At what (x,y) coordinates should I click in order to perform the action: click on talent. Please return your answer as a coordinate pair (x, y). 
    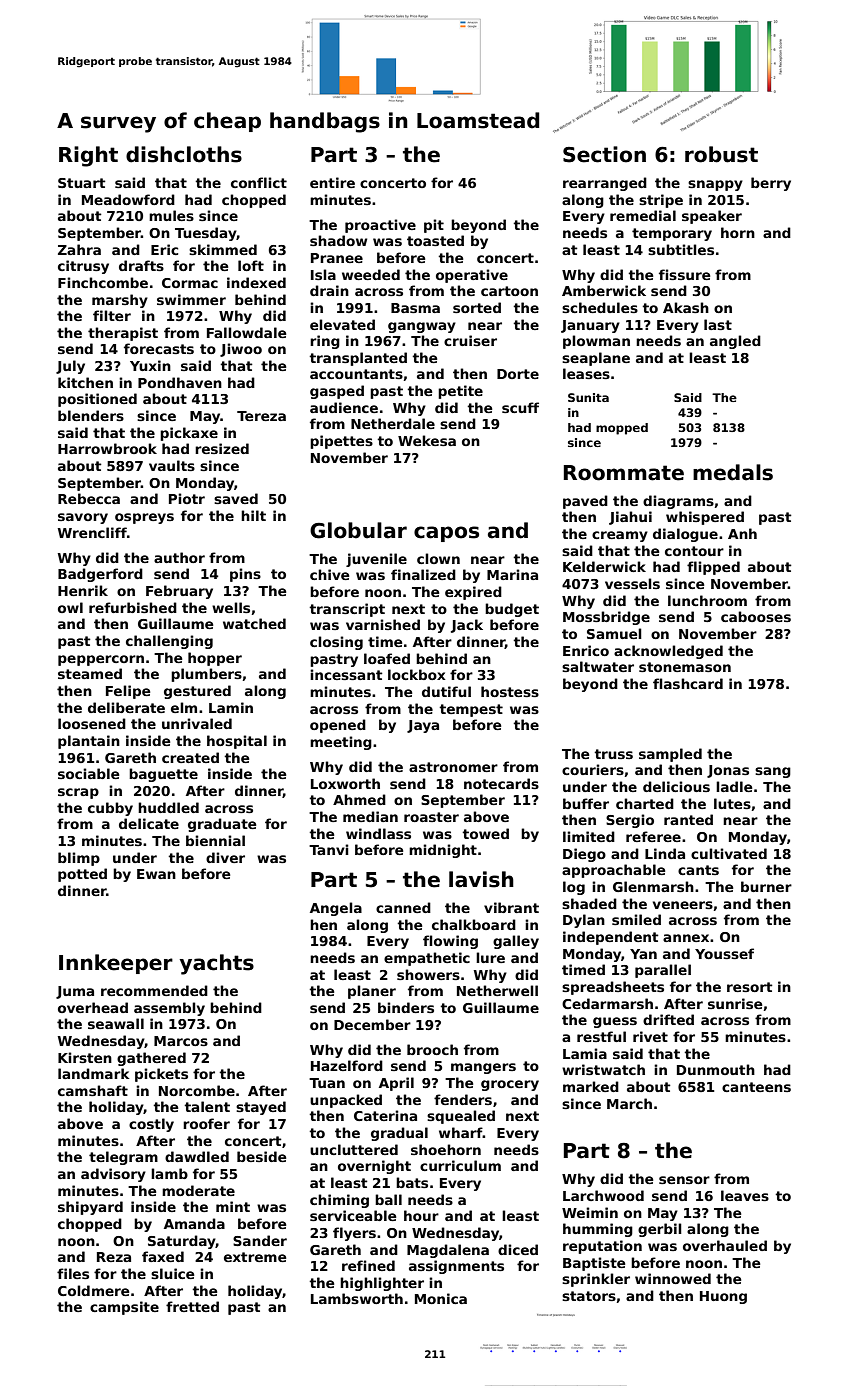
    Looking at the image, I should click on (207, 1106).
